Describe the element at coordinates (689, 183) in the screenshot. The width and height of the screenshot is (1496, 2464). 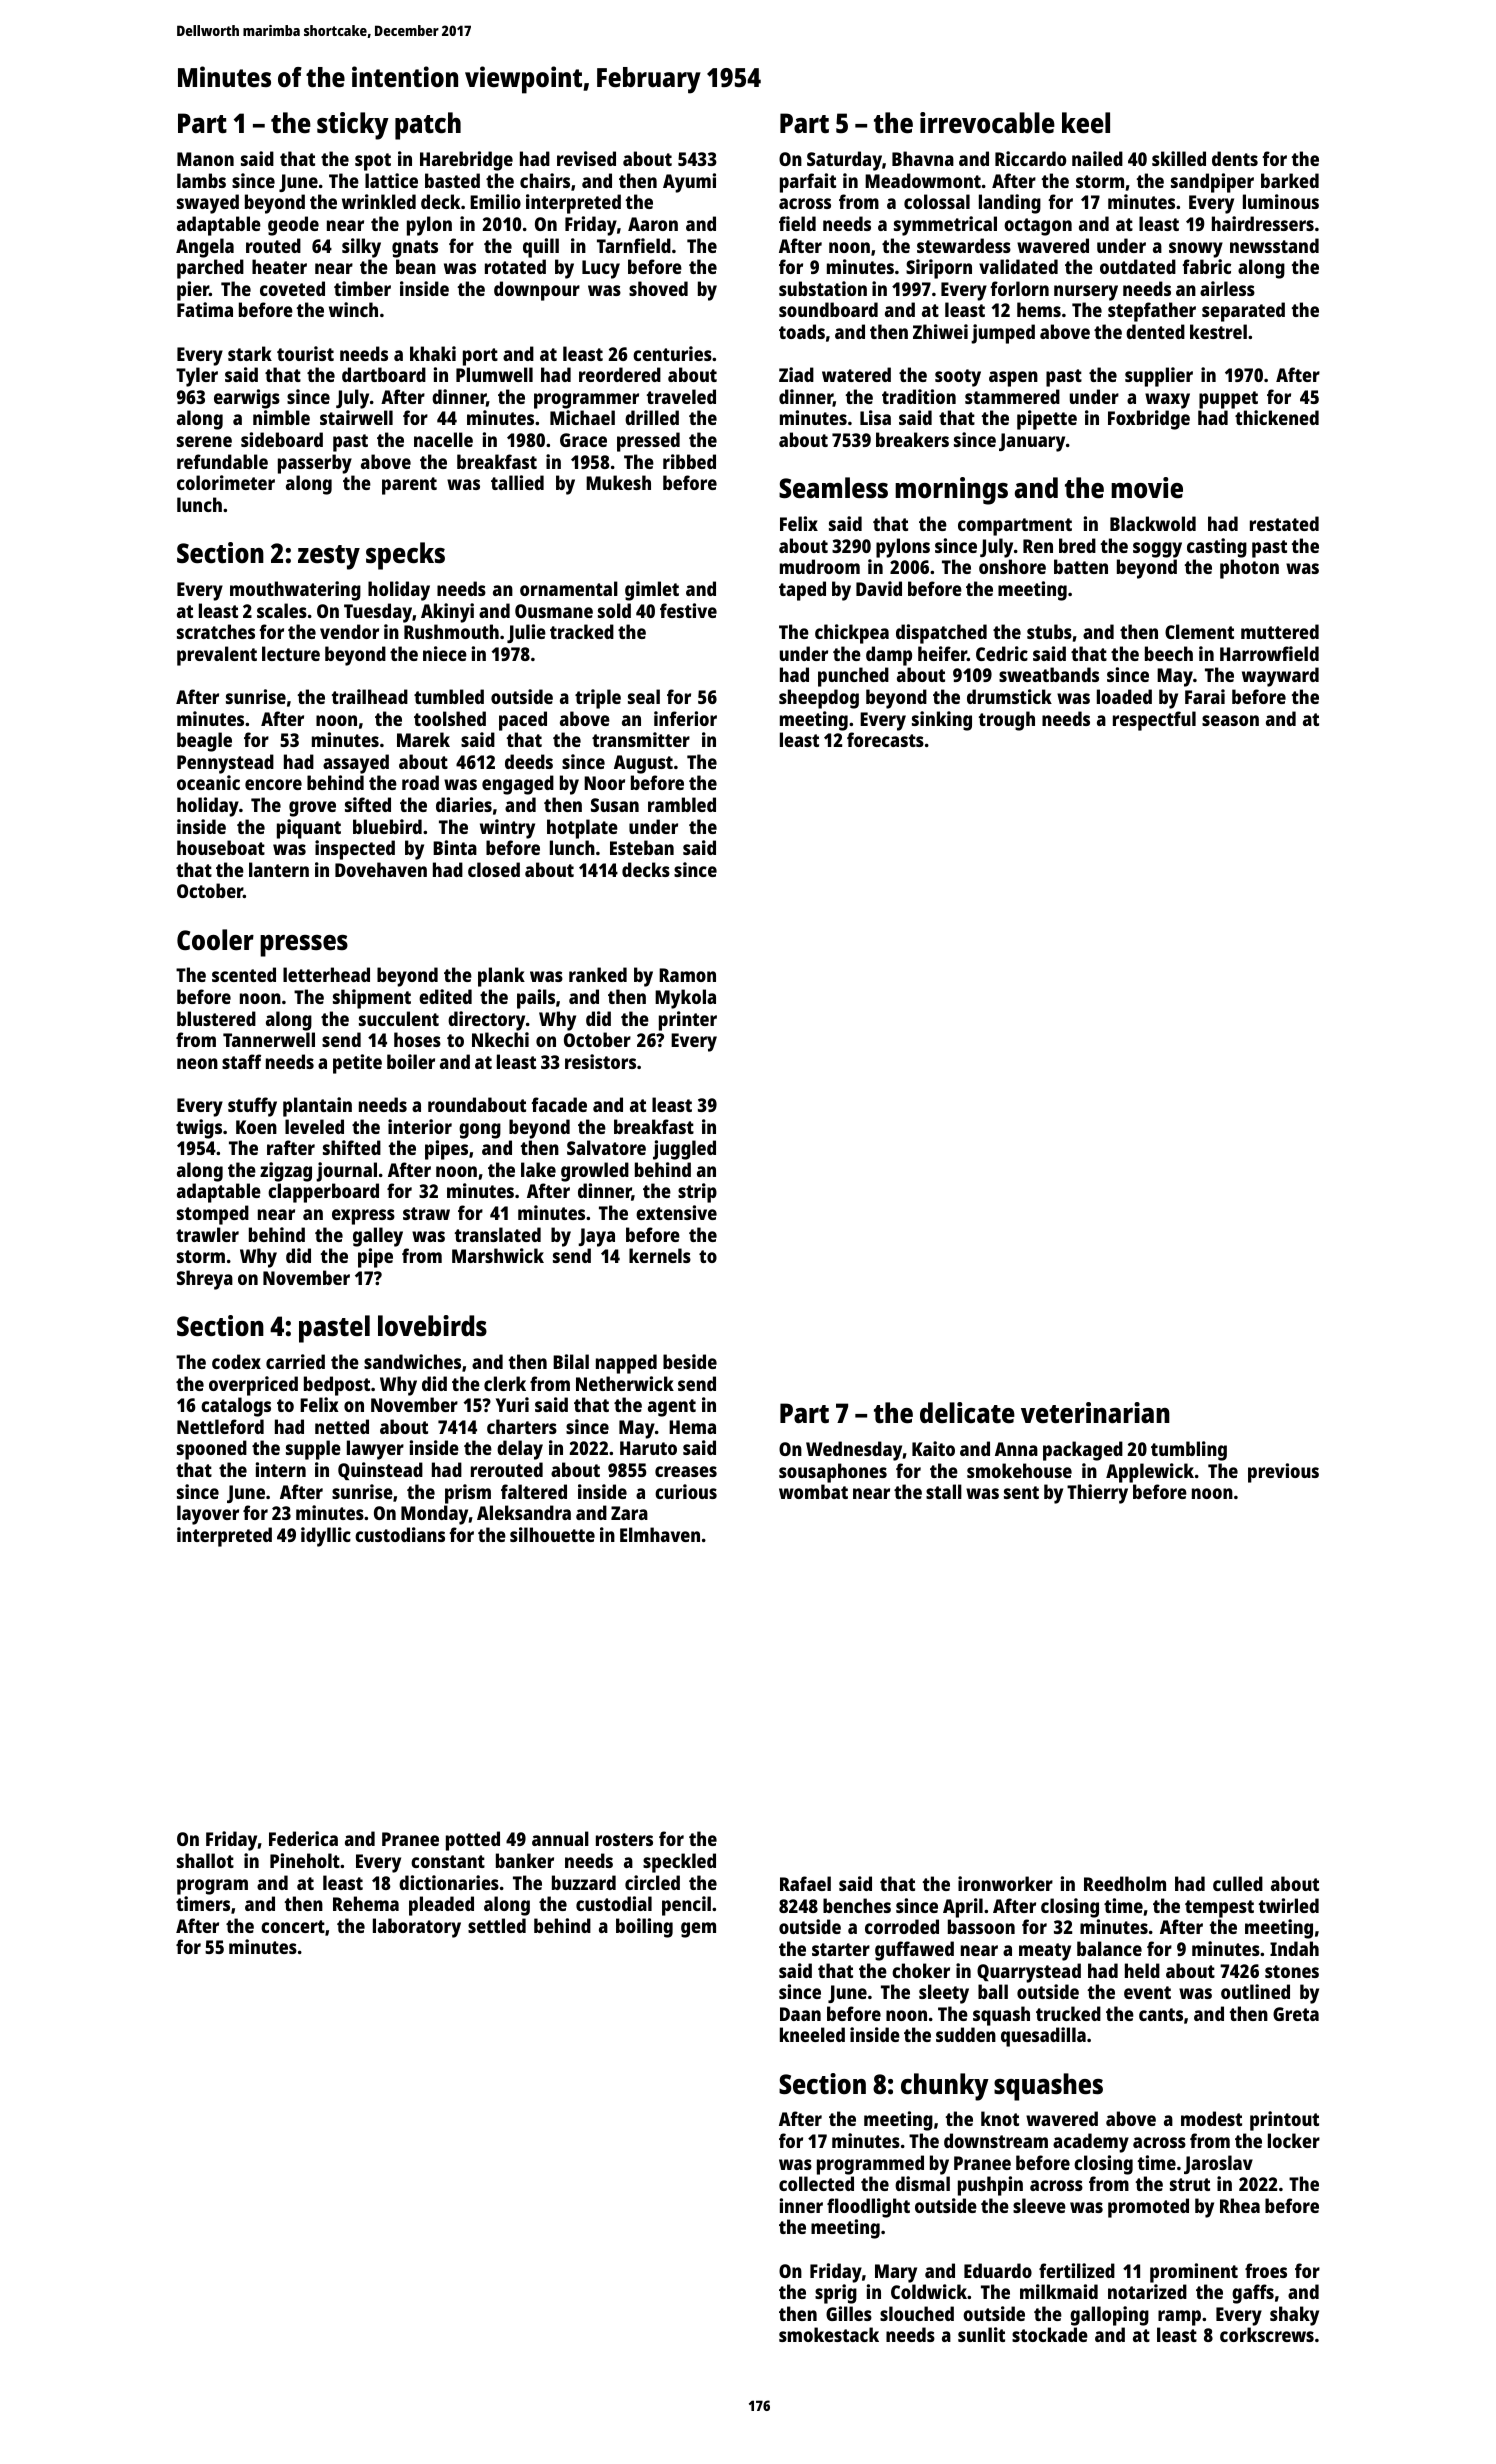
I see `Ayumi` at that location.
